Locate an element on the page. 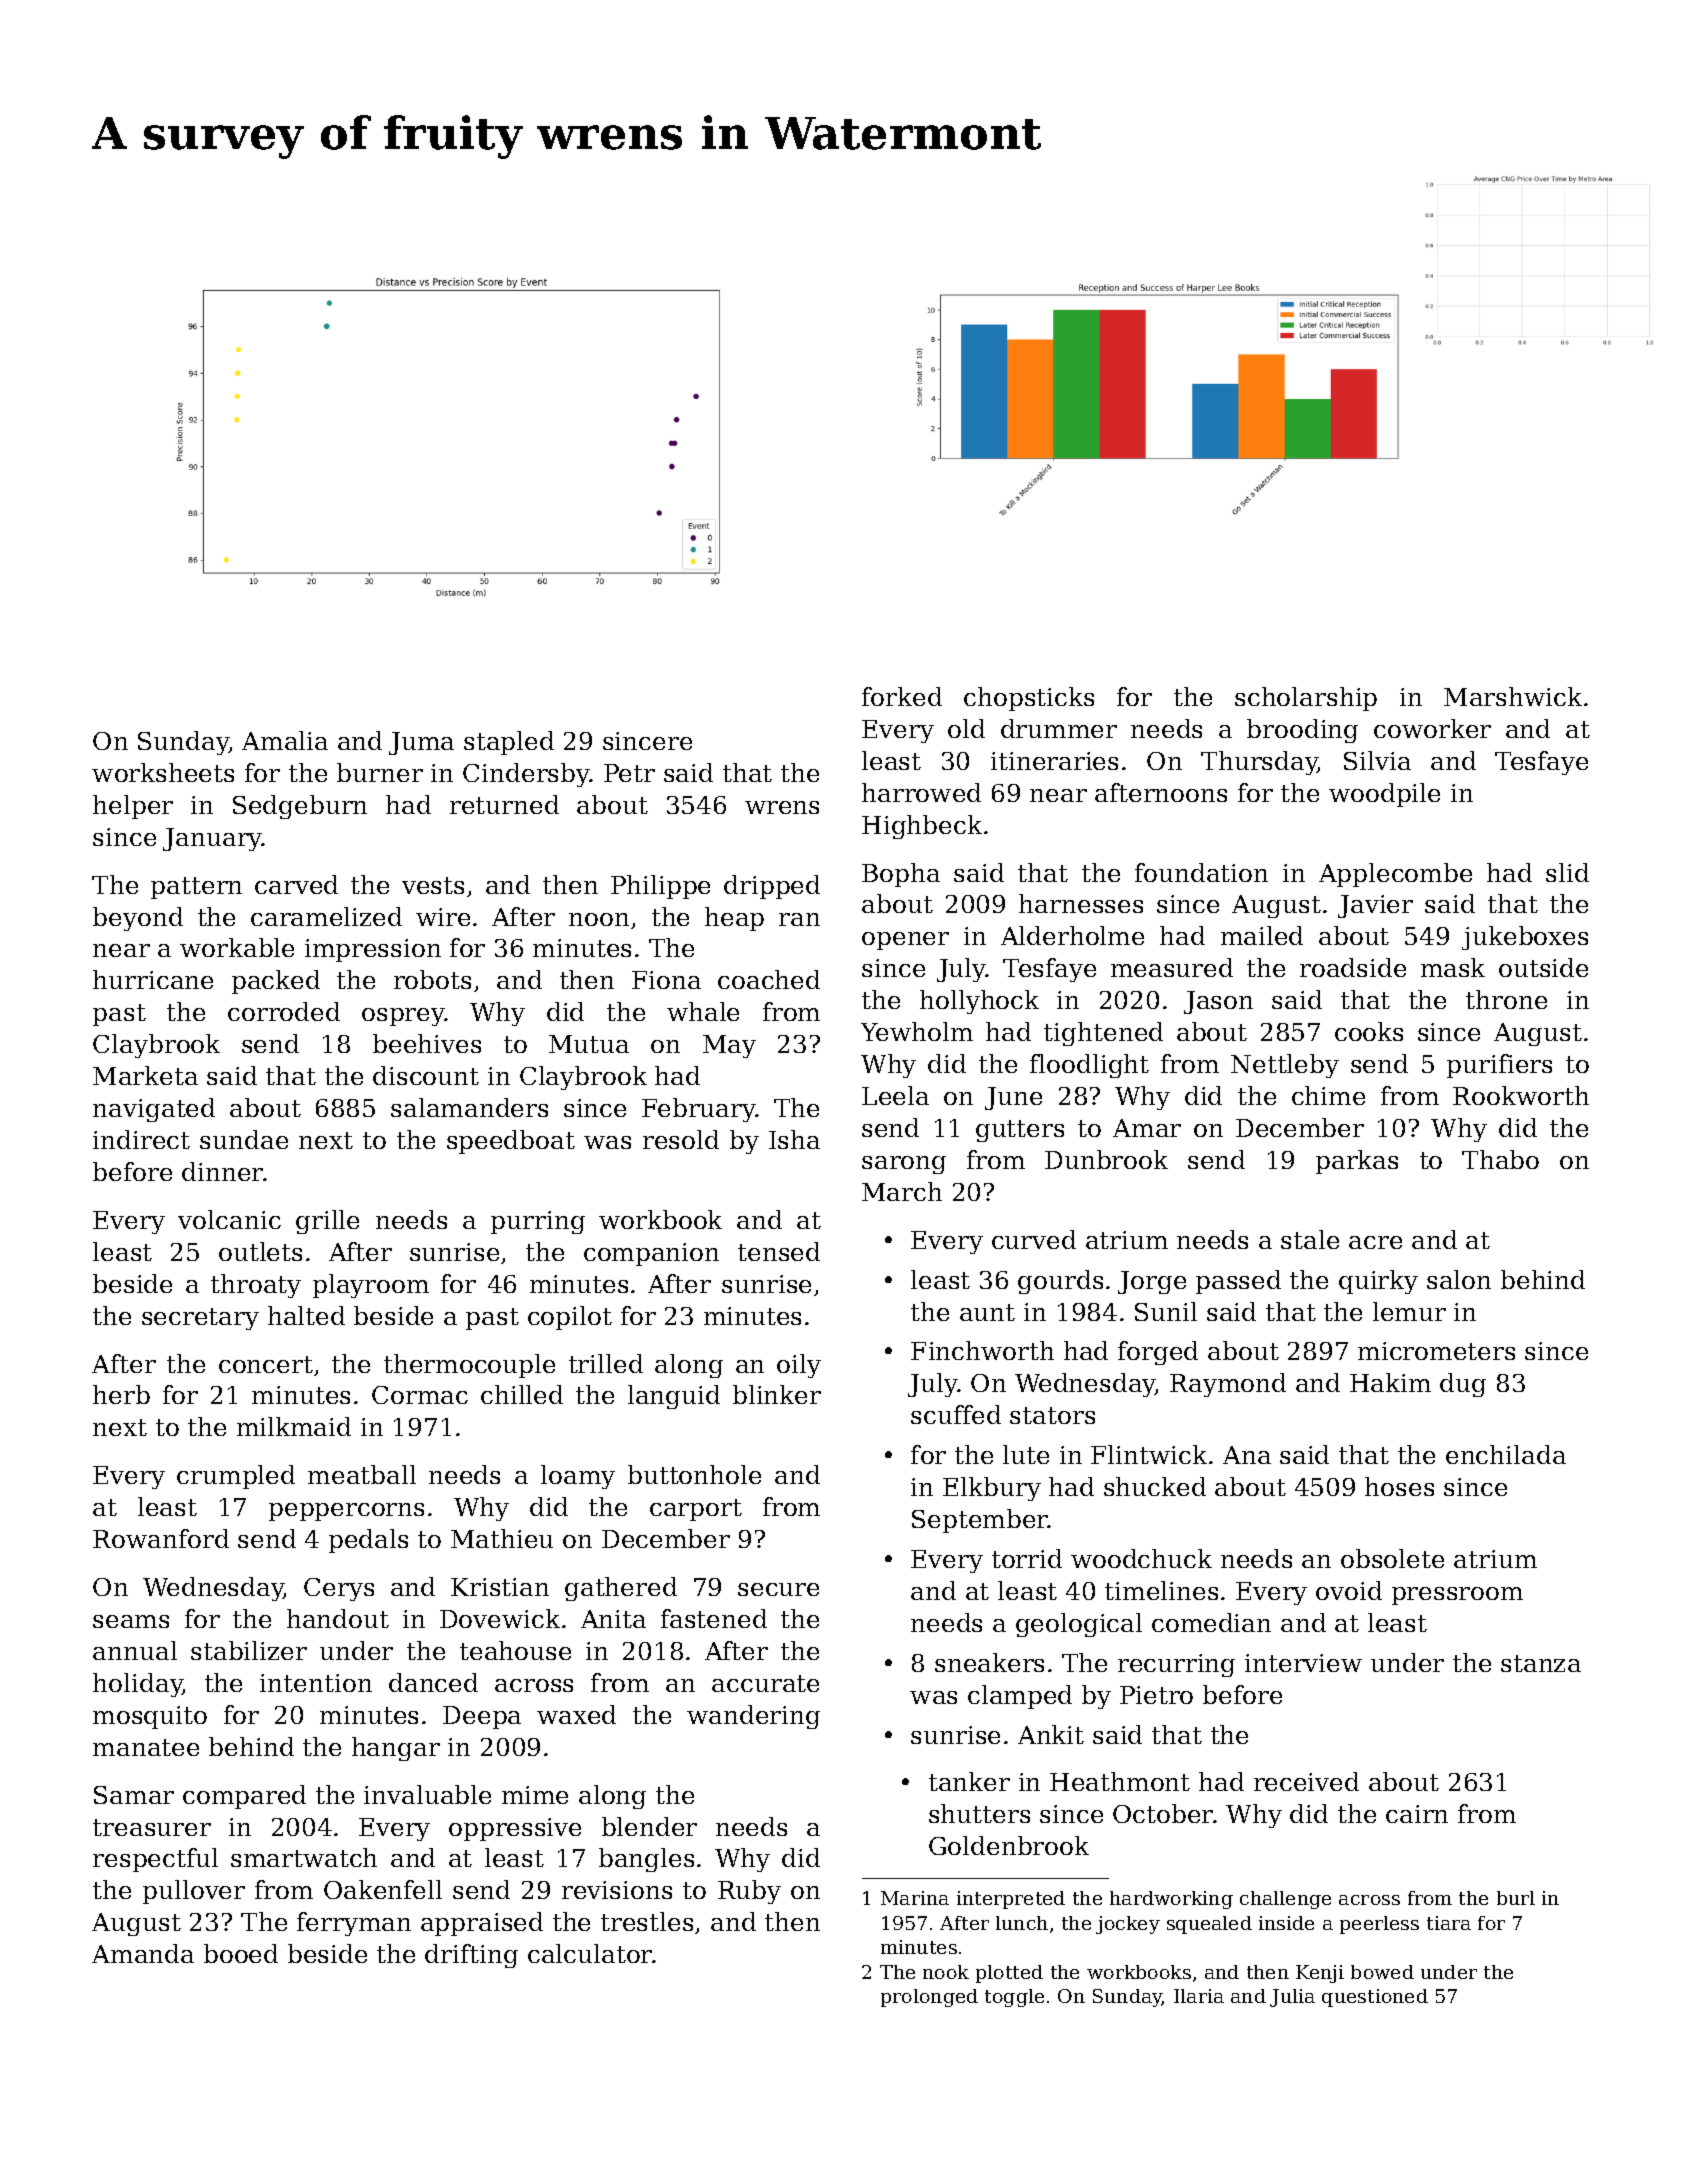 This document has width=1683, height=2178. toggle is located at coordinates (1014, 1998).
